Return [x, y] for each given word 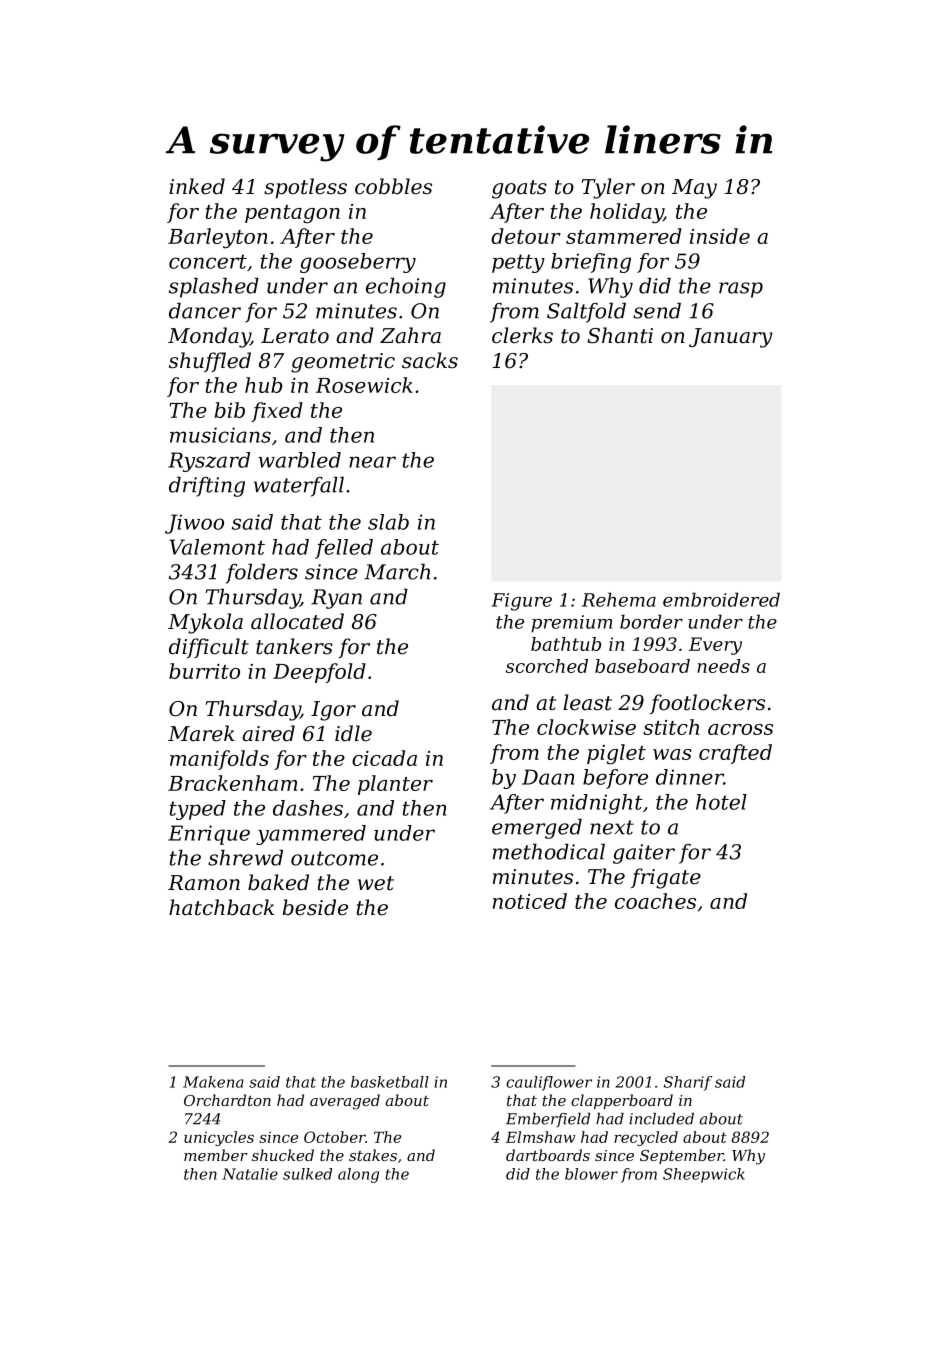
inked [197, 186]
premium [571, 624]
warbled [299, 460]
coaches [655, 901]
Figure [522, 602]
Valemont [217, 547]
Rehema [619, 599]
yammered [311, 835]
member [216, 1155]
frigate [666, 878]
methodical [549, 852]
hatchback [221, 907]
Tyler [608, 188]
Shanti [620, 335]
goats [519, 189]
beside [315, 907]
